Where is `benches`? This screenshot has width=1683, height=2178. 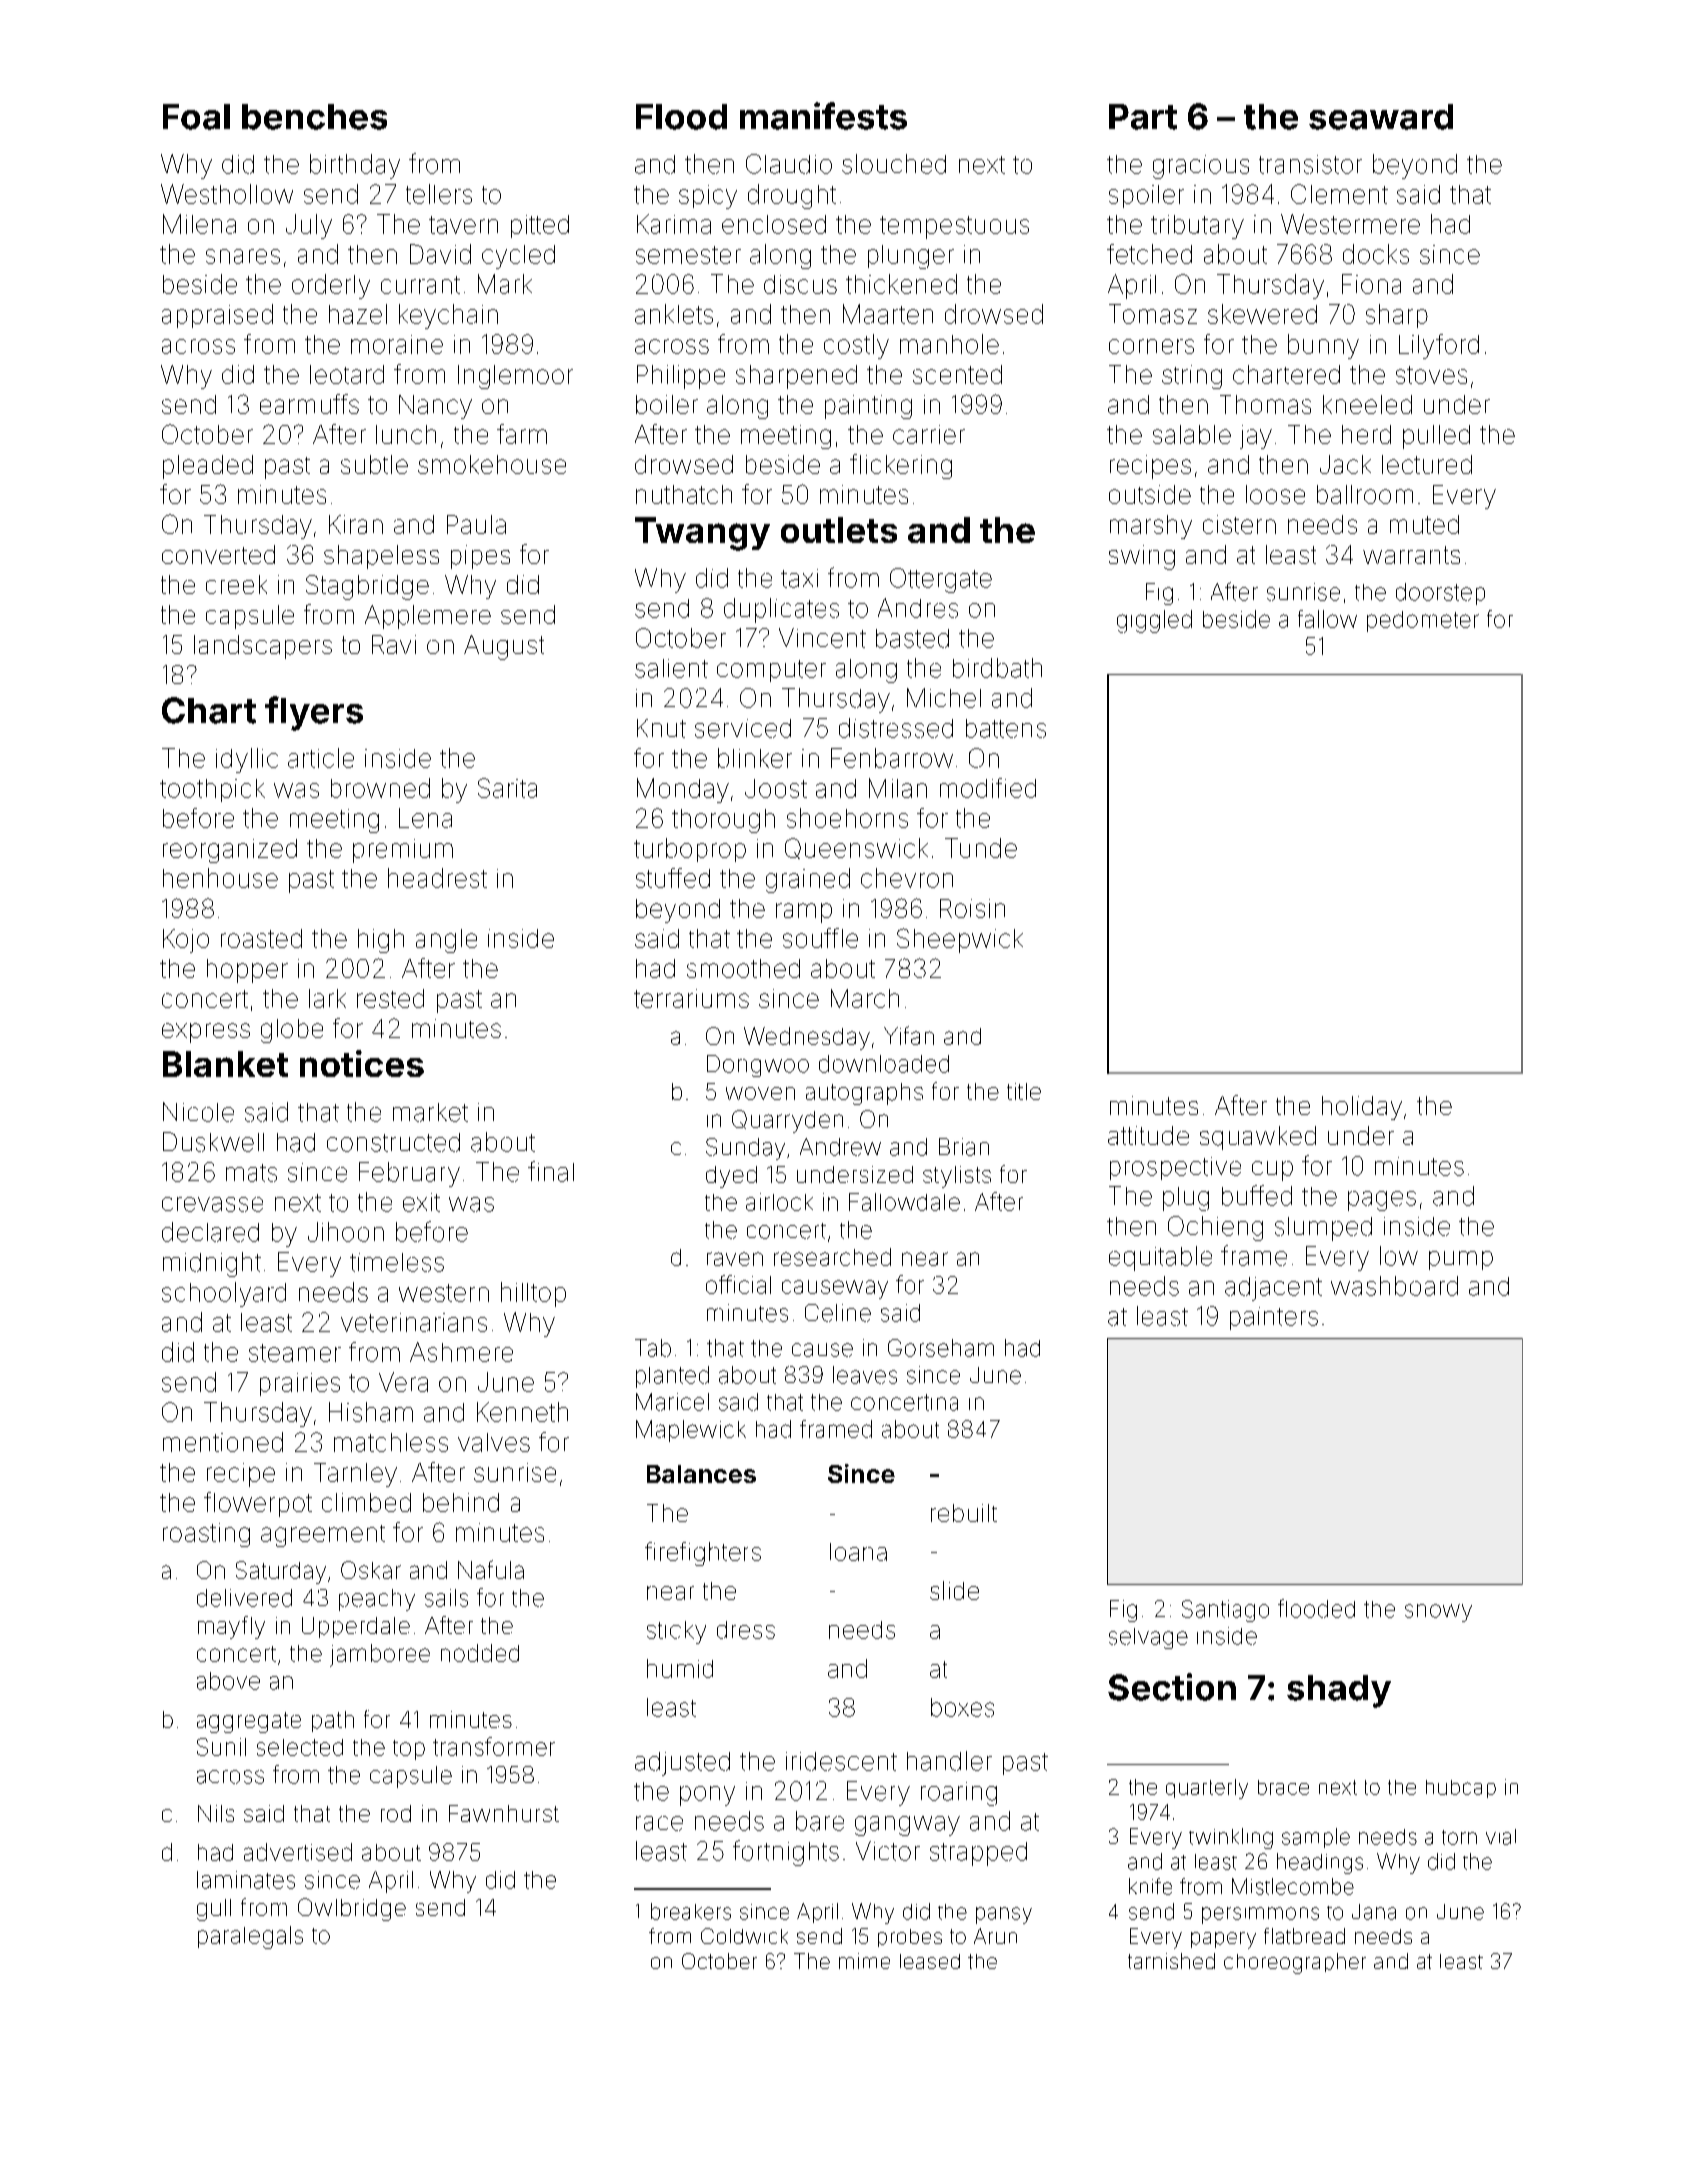 benches is located at coordinates (314, 117).
